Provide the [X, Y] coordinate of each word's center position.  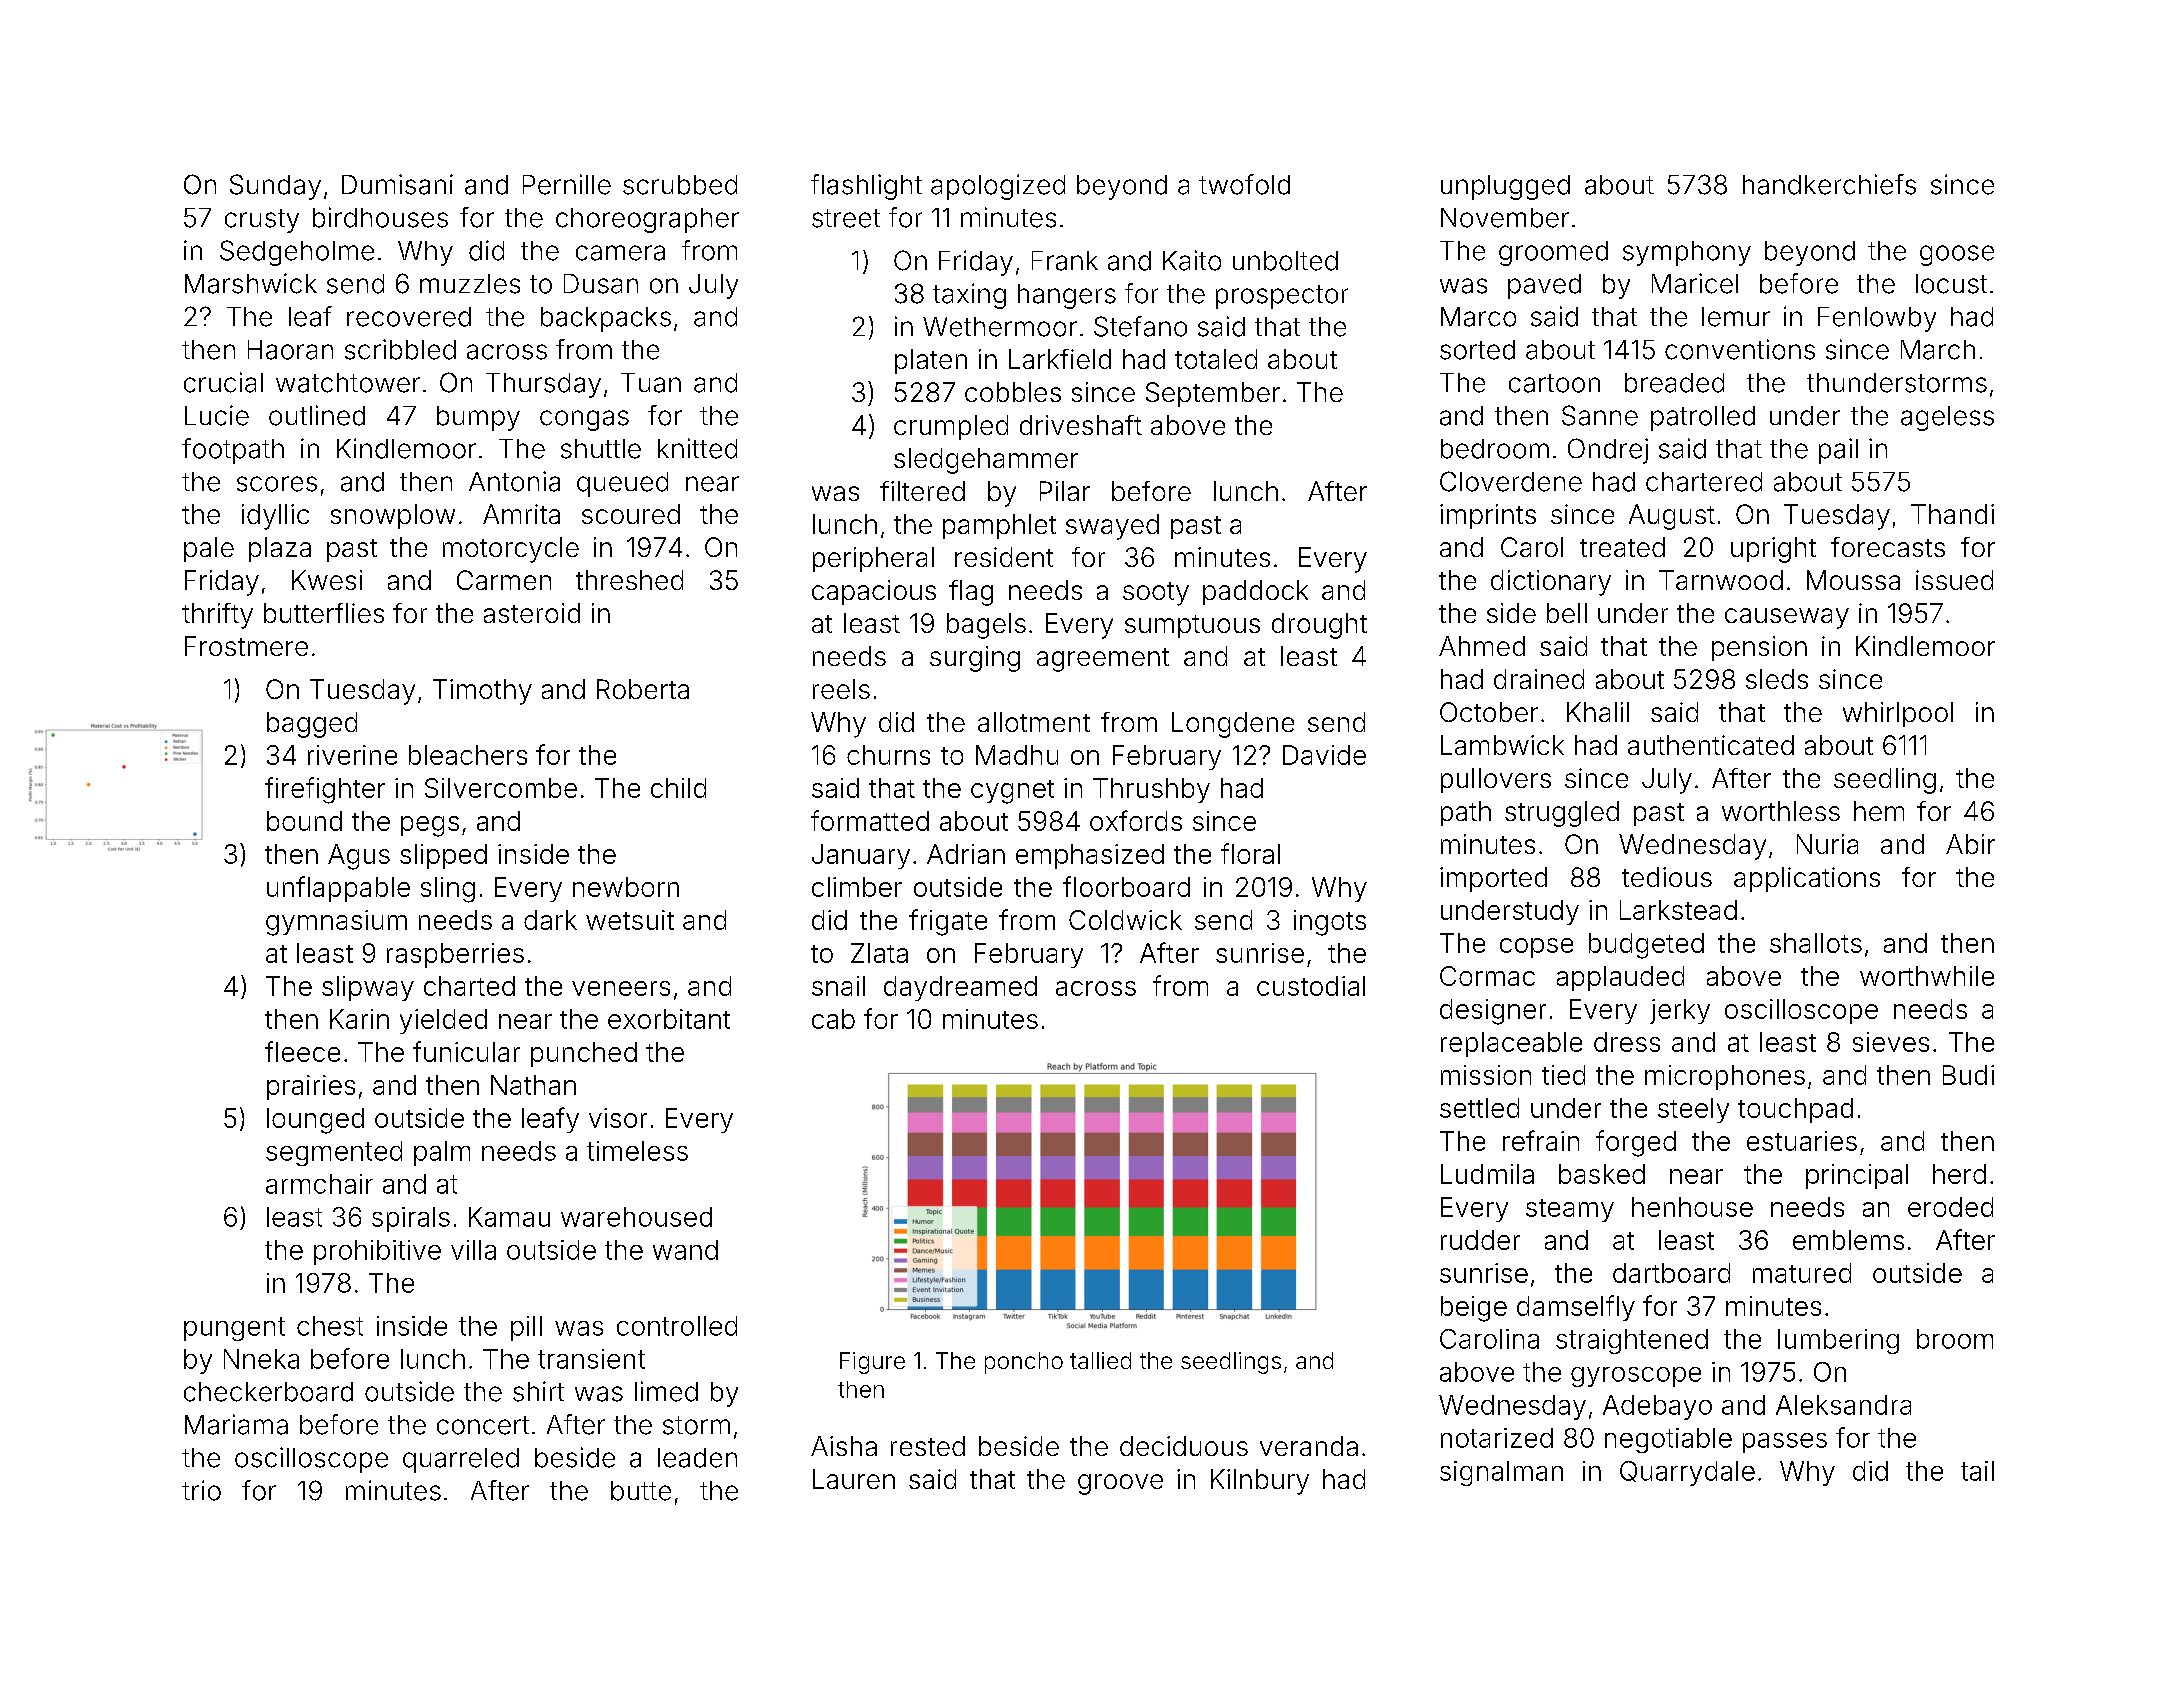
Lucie [217, 415]
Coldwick [1125, 920]
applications [1807, 879]
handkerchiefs [1829, 184]
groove [1120, 1484]
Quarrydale [1687, 1473]
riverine [352, 755]
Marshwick [251, 283]
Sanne [1600, 415]
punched [584, 1054]
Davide [1324, 755]
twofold [1244, 184]
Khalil [1598, 712]
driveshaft [1081, 425]
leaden [697, 1458]
